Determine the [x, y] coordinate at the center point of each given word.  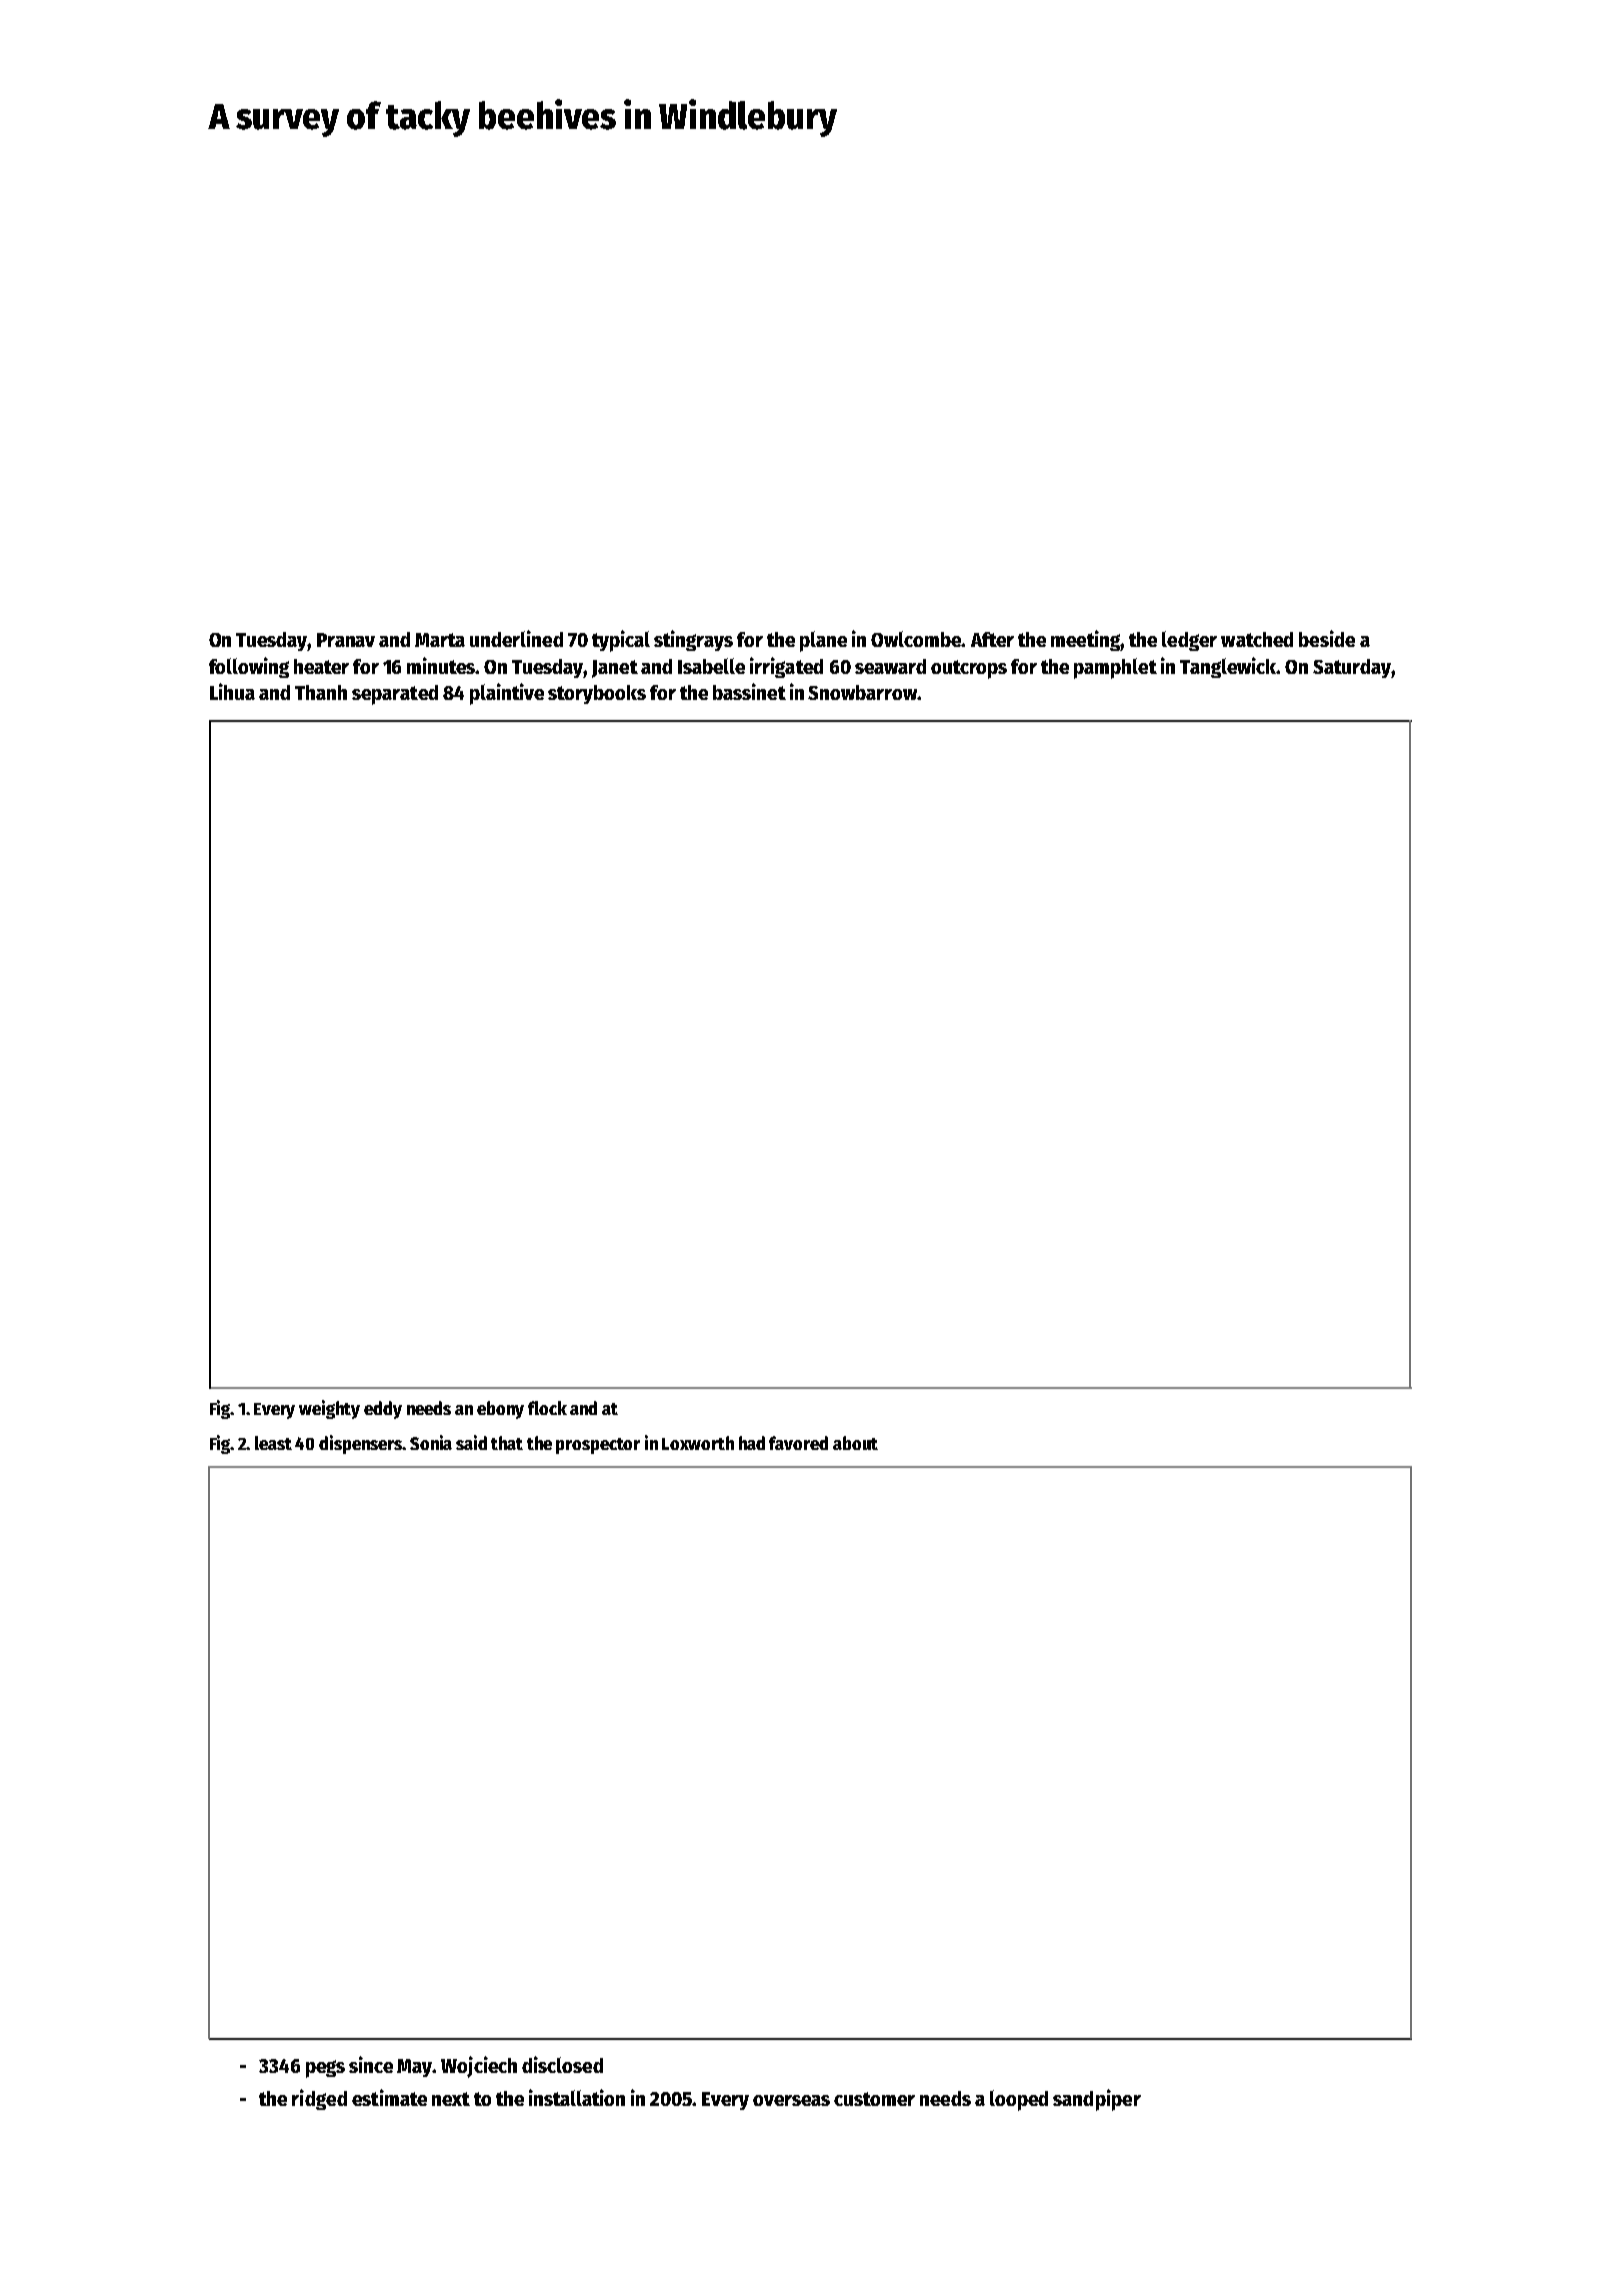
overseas [791, 2100]
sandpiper [1097, 2100]
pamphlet [1115, 668]
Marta [440, 640]
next [451, 2099]
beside [1327, 638]
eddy [383, 1410]
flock [547, 1408]
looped [1019, 2100]
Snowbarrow [863, 692]
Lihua [232, 691]
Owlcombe [916, 639]
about [855, 1443]
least [273, 1443]
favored [798, 1443]
